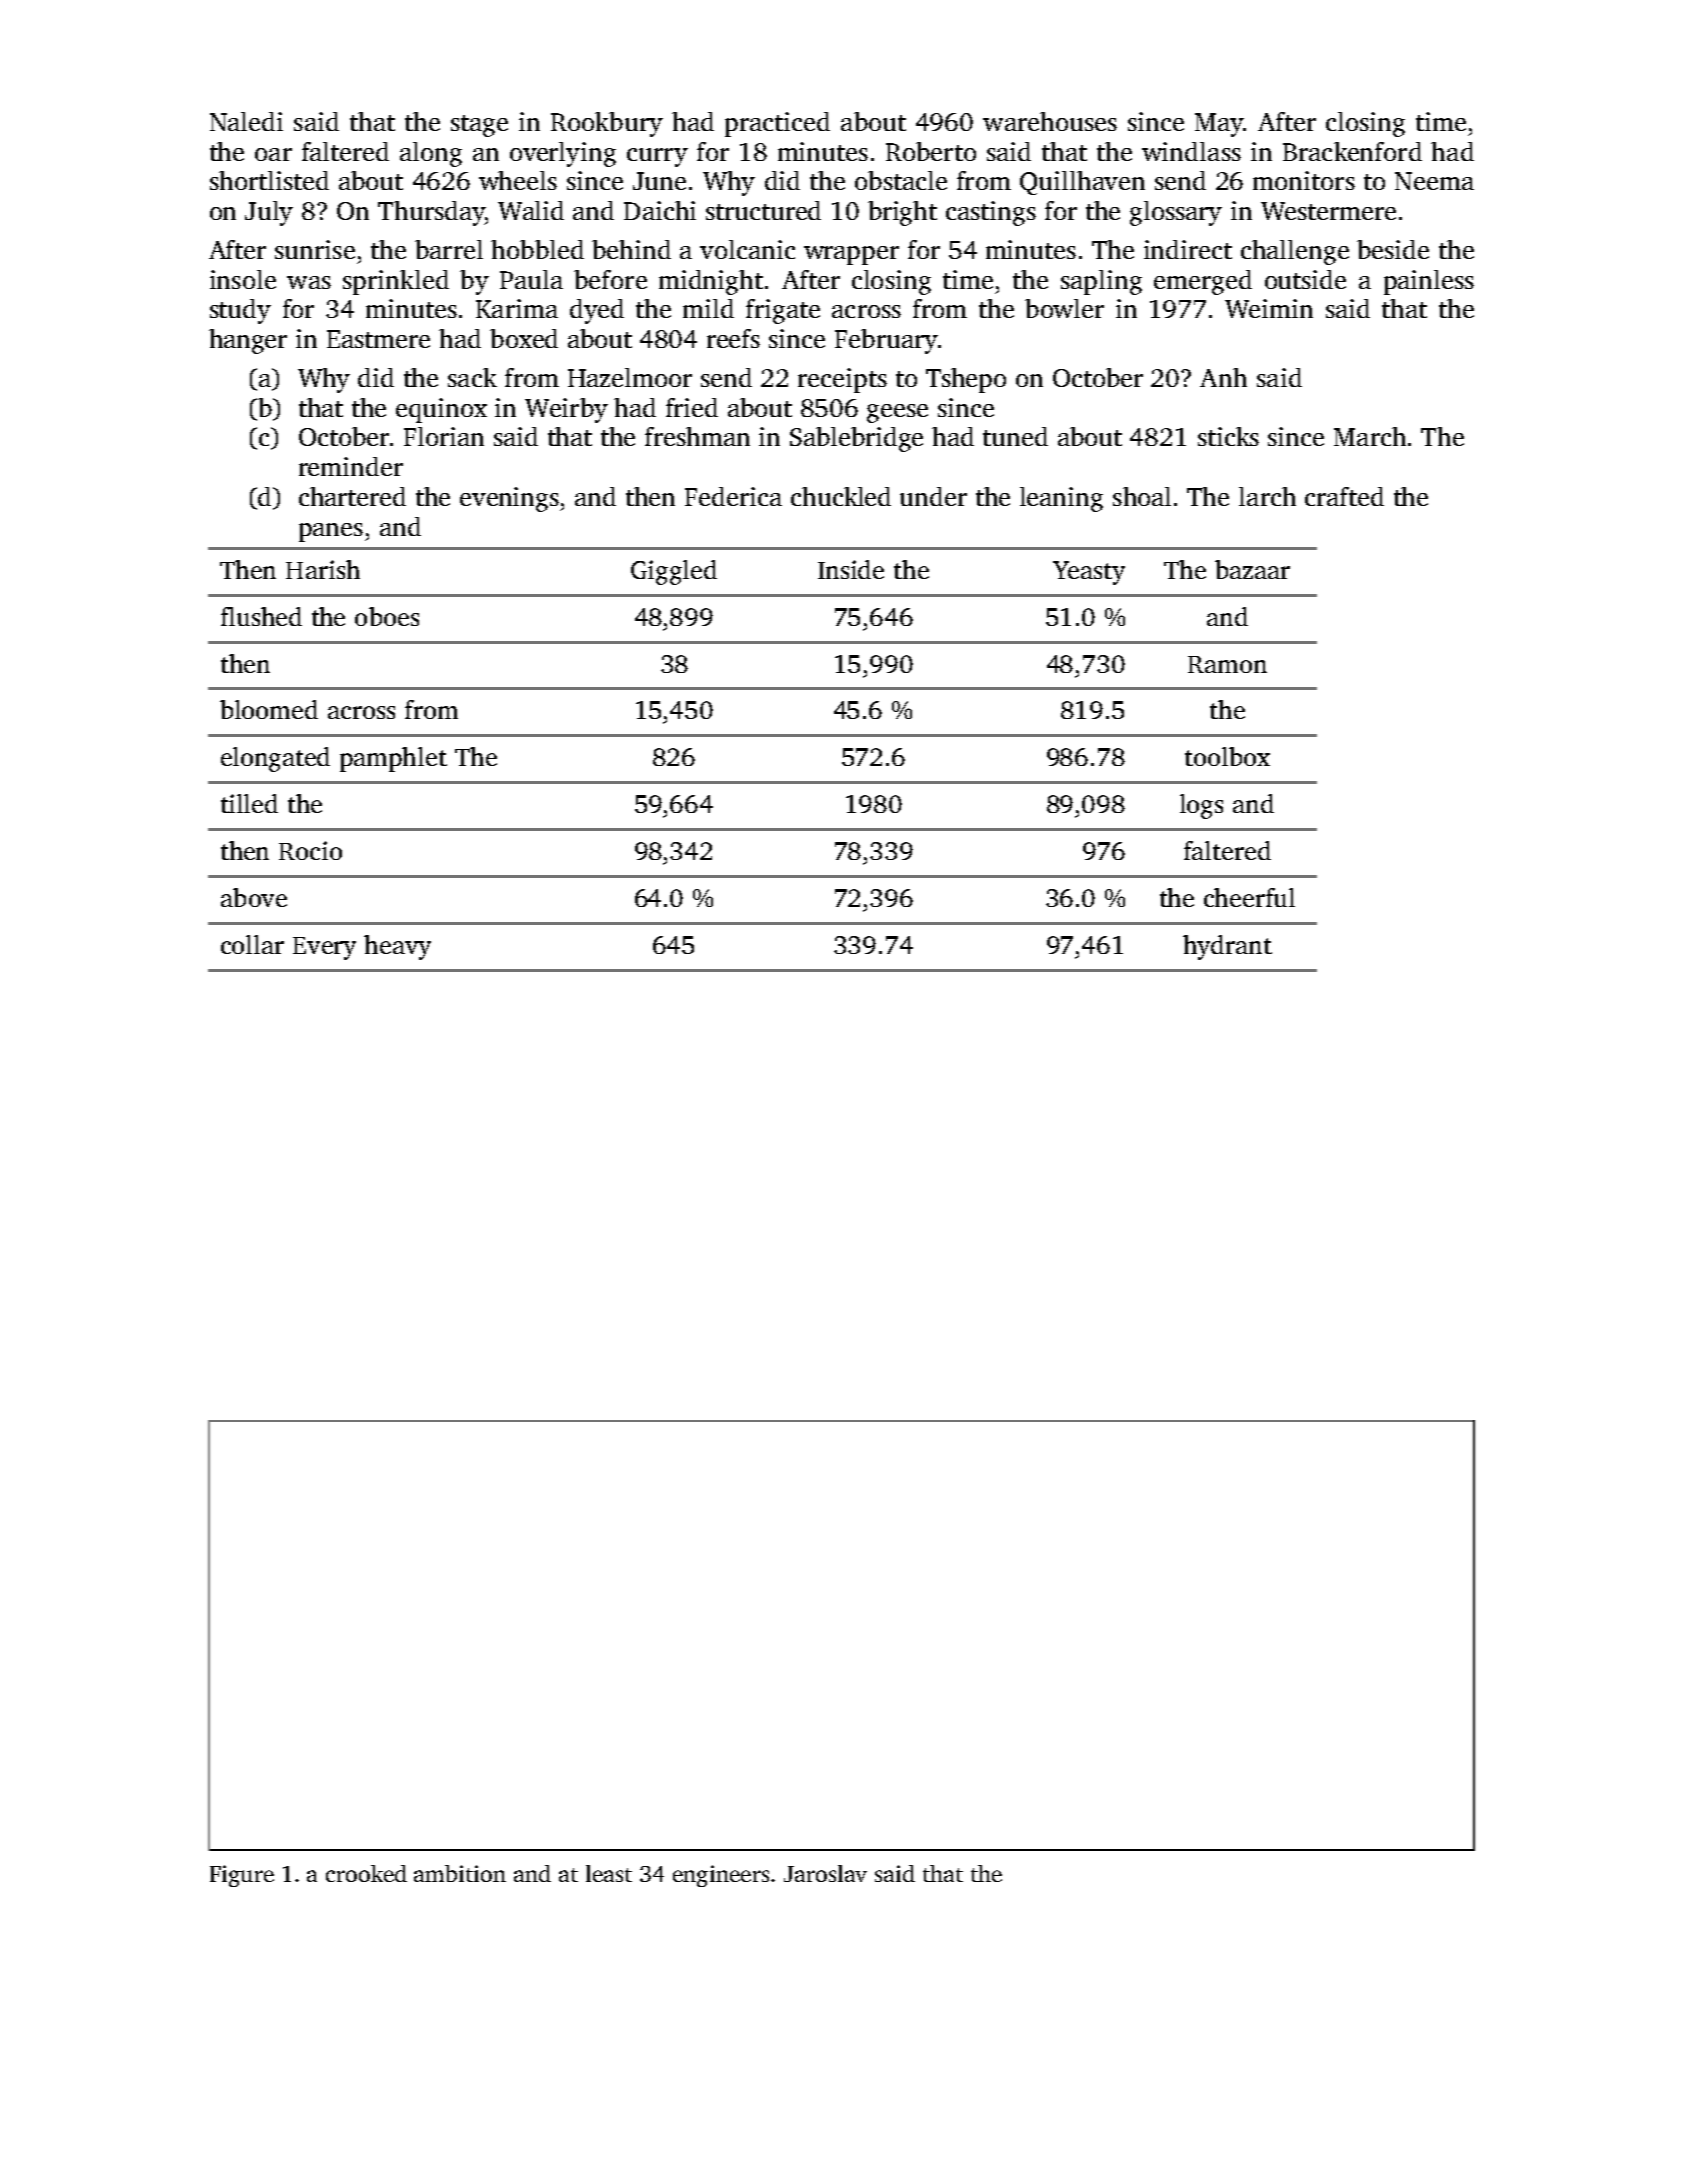  Describe the element at coordinates (396, 282) in the screenshot. I see `sprinkled` at that location.
